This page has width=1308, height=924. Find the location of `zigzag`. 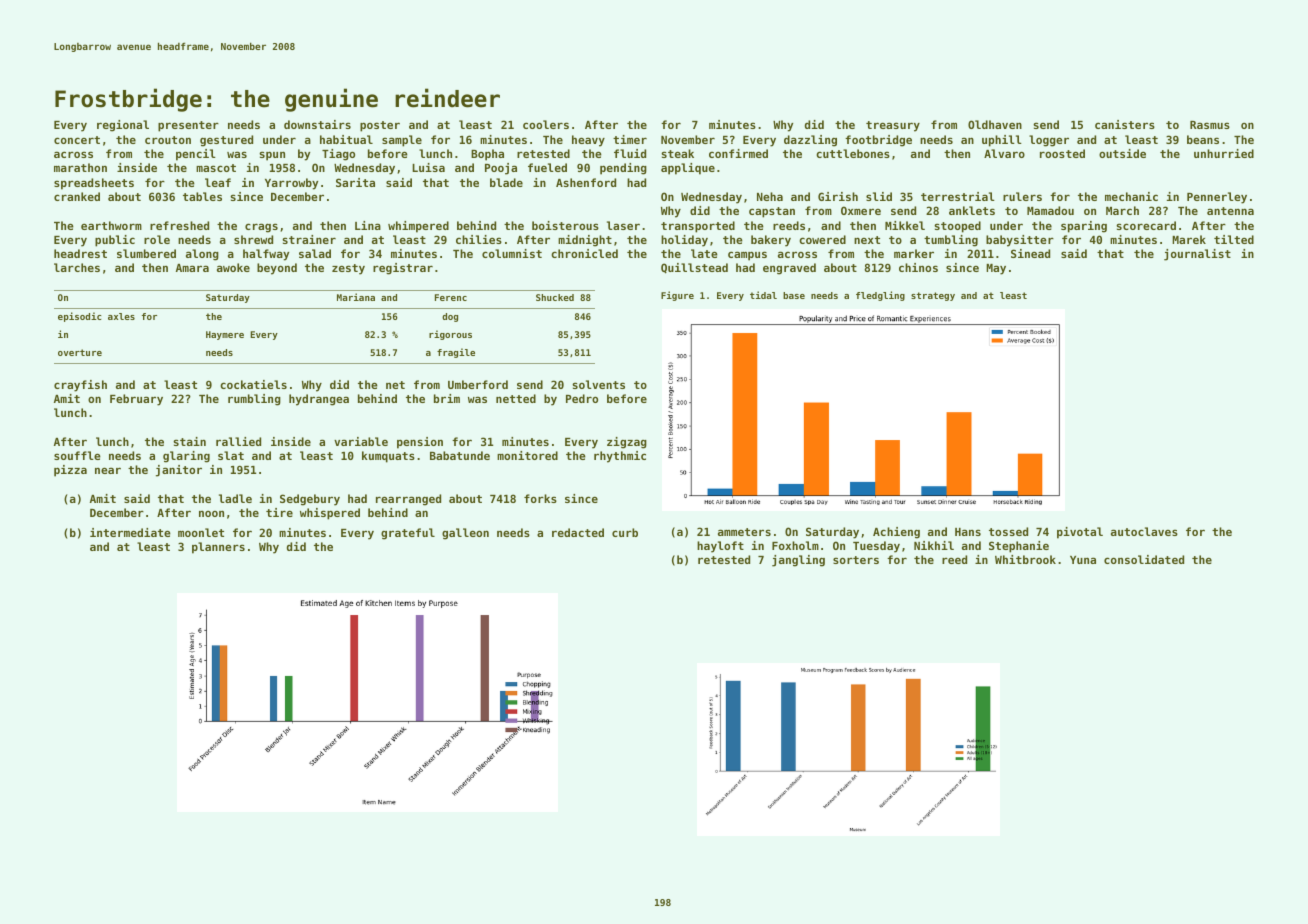

zigzag is located at coordinates (627, 443).
